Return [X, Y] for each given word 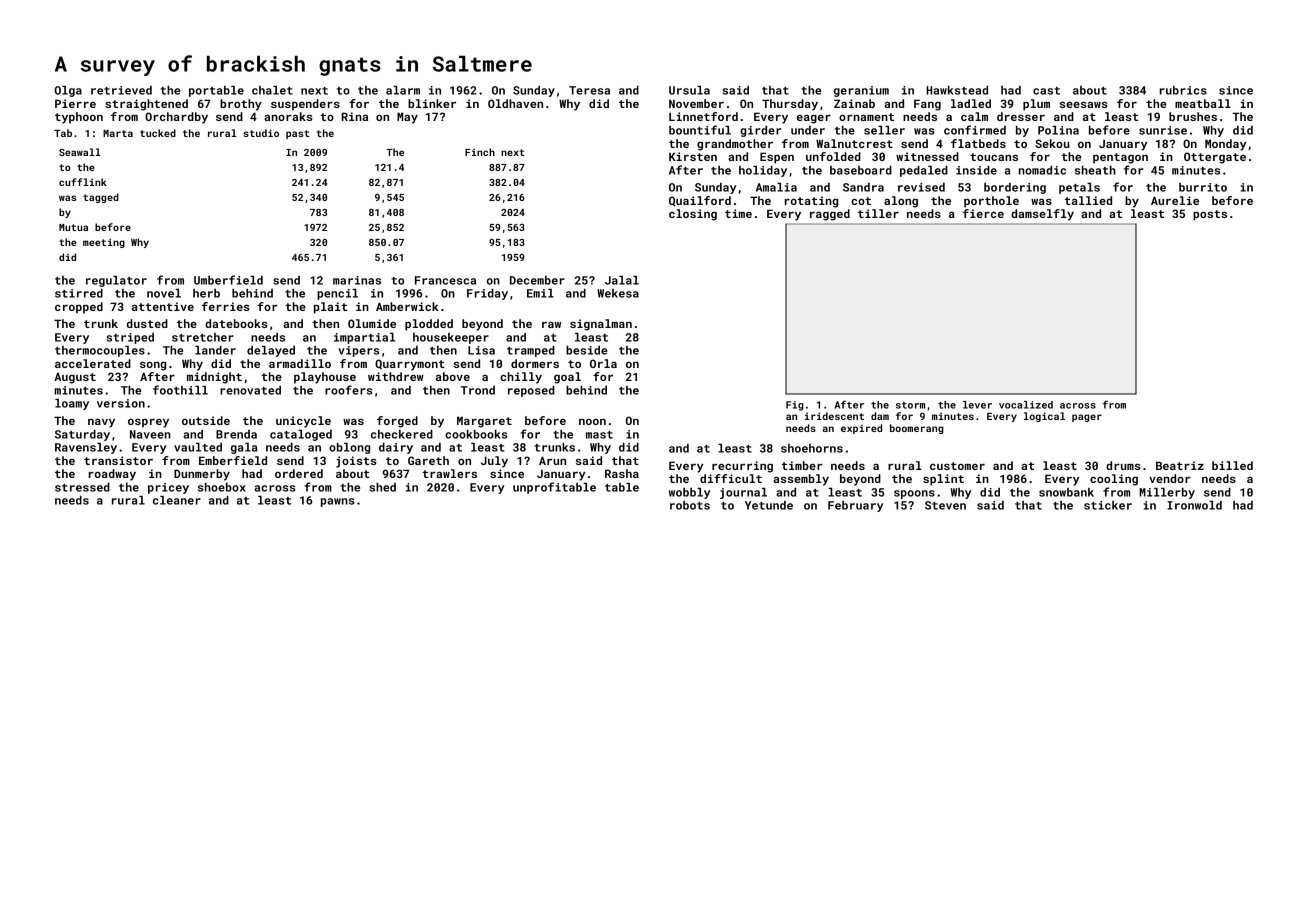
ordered [299, 473]
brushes [1193, 116]
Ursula [689, 90]
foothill [180, 390]
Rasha [622, 473]
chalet [272, 90]
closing [693, 215]
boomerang [917, 429]
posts [1210, 215]
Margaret [484, 422]
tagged [101, 198]
